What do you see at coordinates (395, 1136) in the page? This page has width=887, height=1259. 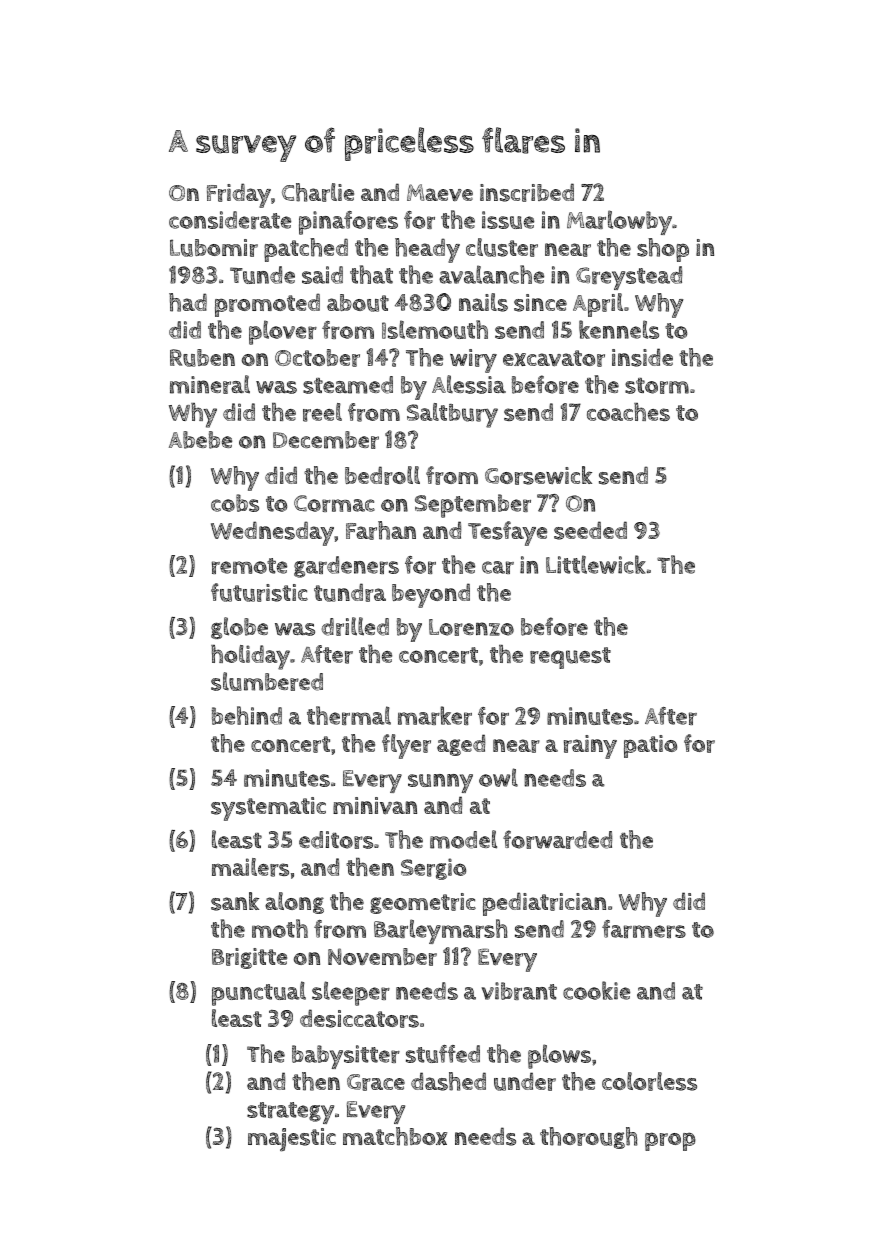 I see `matchbox` at bounding box center [395, 1136].
